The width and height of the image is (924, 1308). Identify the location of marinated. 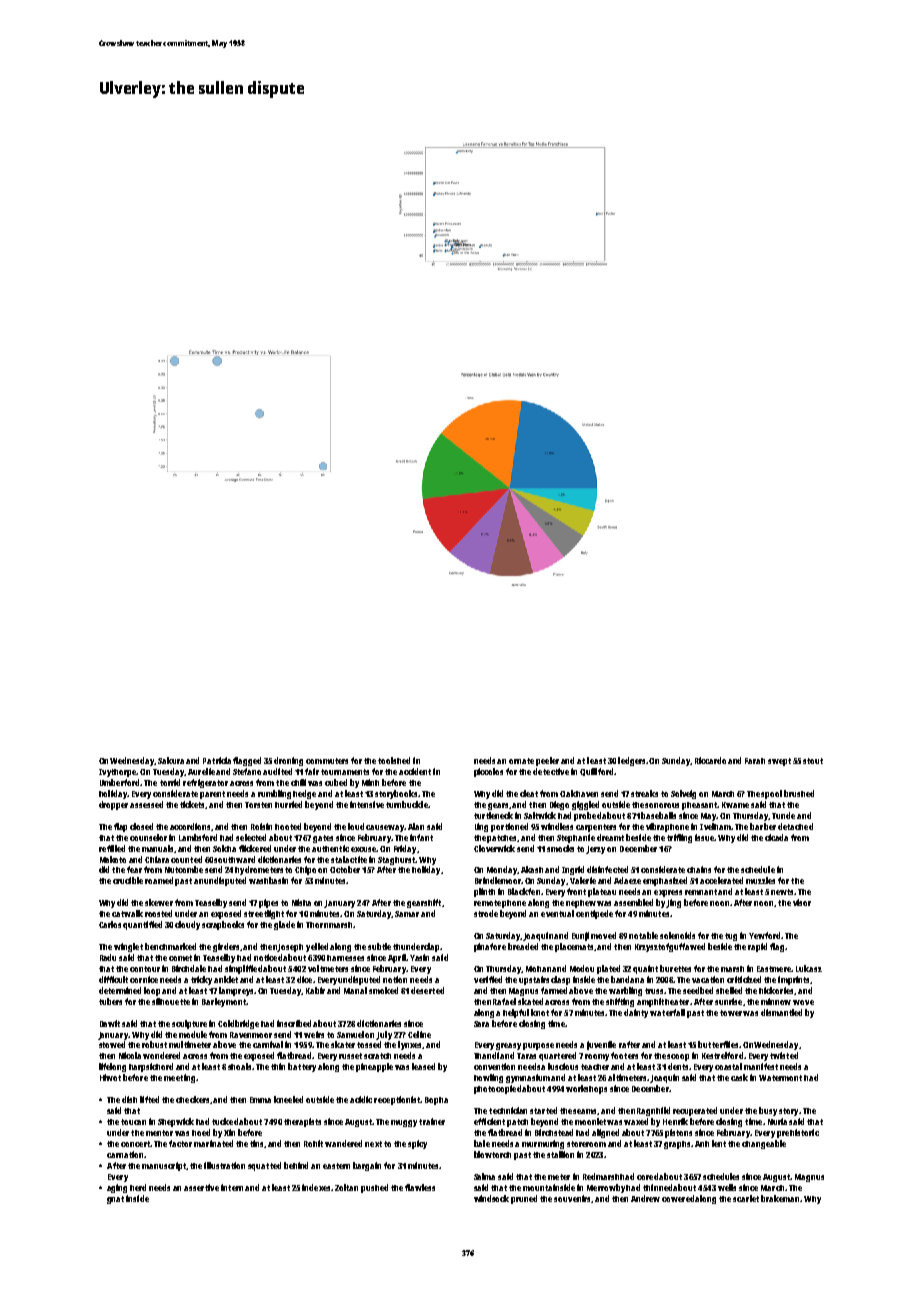
(213, 1143).
